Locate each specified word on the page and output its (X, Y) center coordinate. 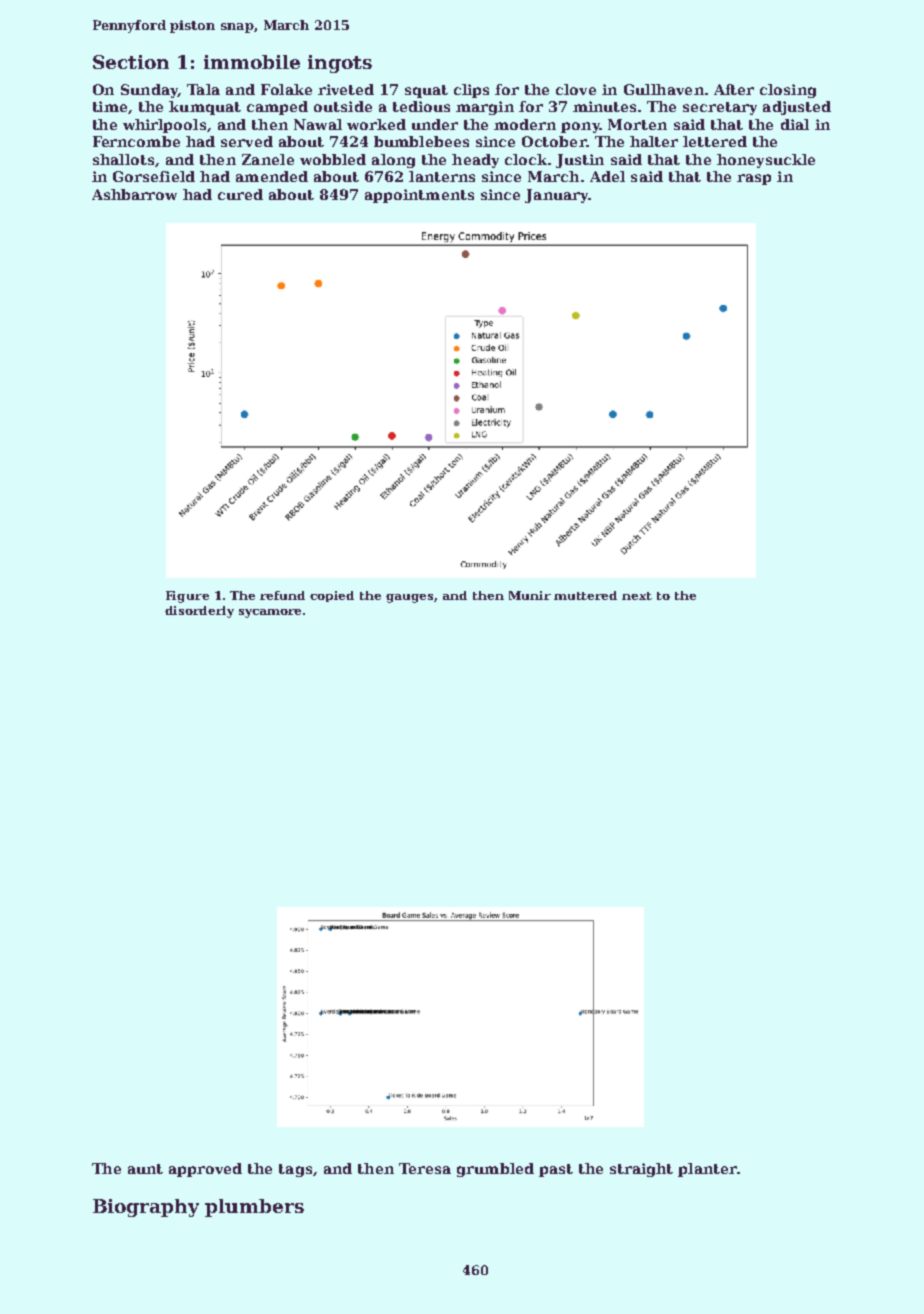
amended (272, 176)
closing (788, 91)
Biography (146, 1208)
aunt (145, 1169)
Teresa (425, 1168)
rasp (754, 179)
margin (485, 108)
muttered (585, 595)
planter (707, 1170)
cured (240, 194)
